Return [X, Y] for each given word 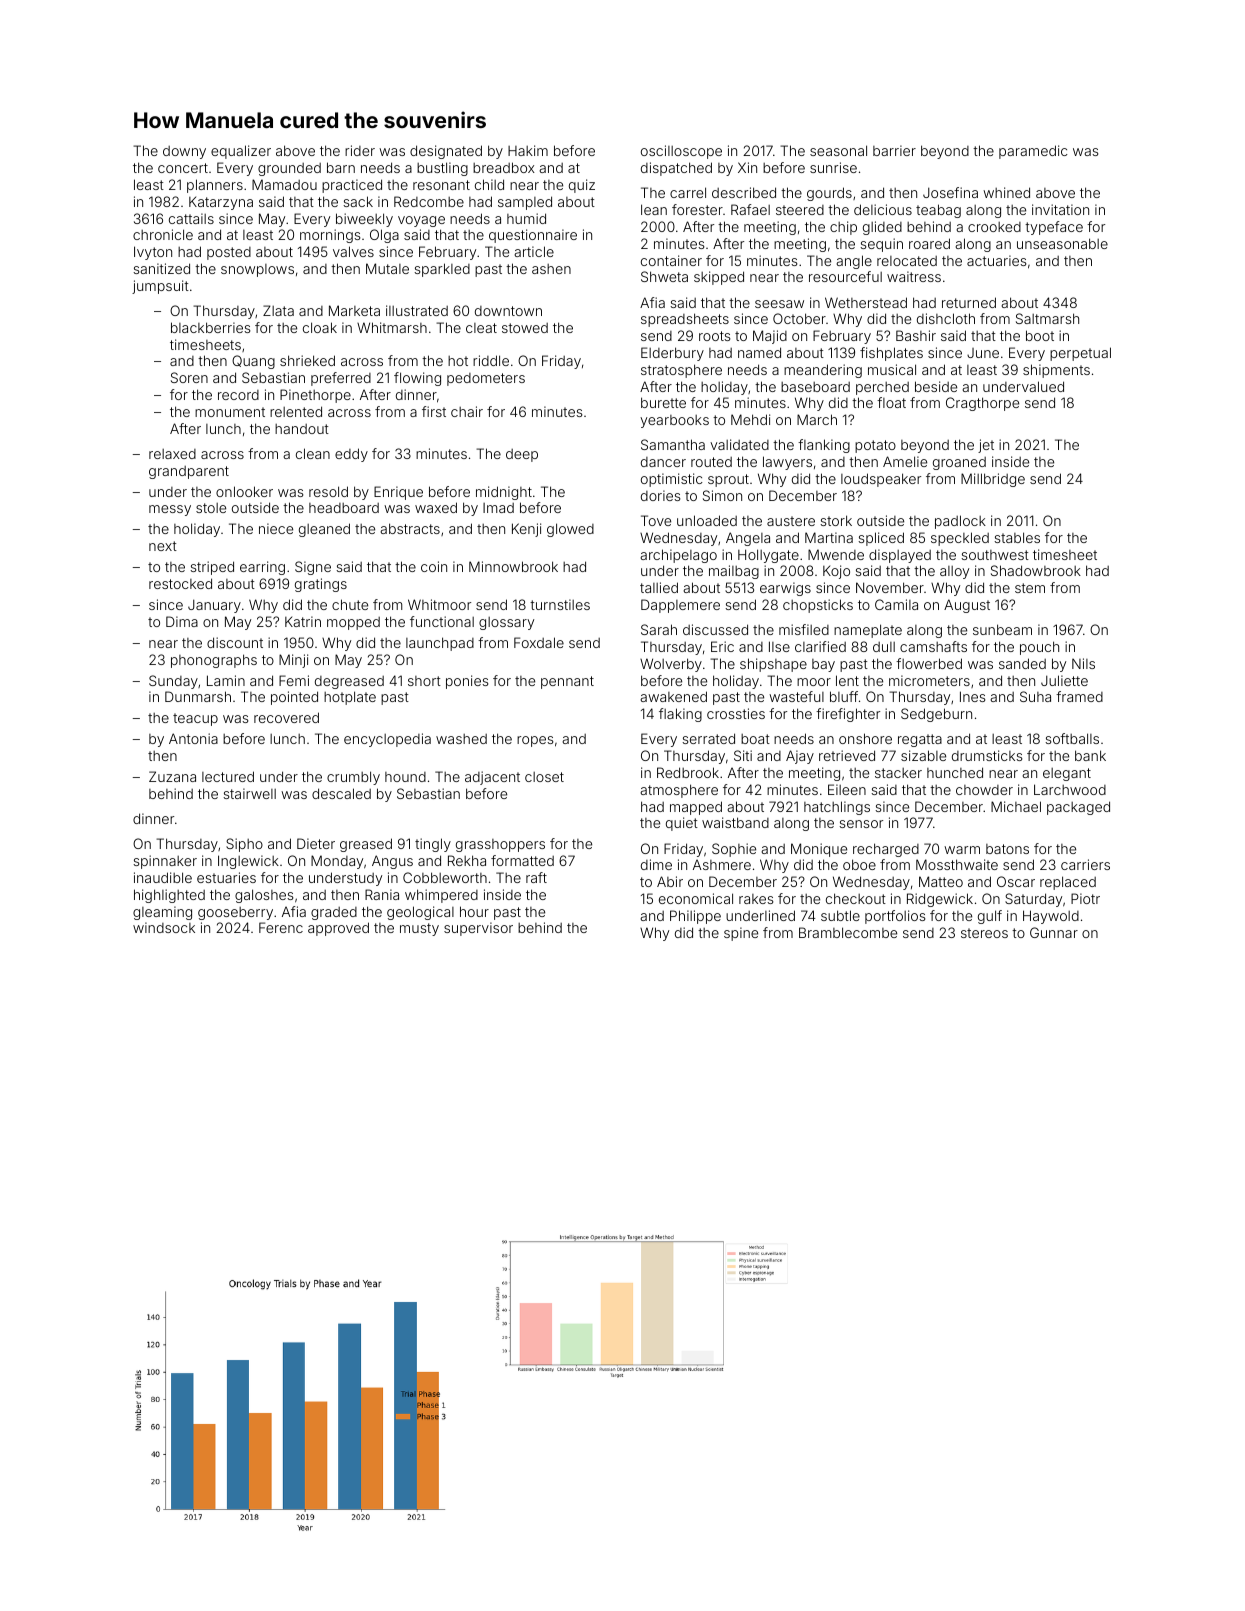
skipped [719, 278]
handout [302, 429]
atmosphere [679, 791]
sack [358, 201]
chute [350, 604]
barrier [894, 150]
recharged [886, 850]
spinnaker [165, 862]
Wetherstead [866, 302]
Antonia [193, 738]
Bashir [916, 335]
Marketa [354, 310]
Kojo [836, 572]
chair [467, 411]
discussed [715, 629]
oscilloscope [681, 152]
